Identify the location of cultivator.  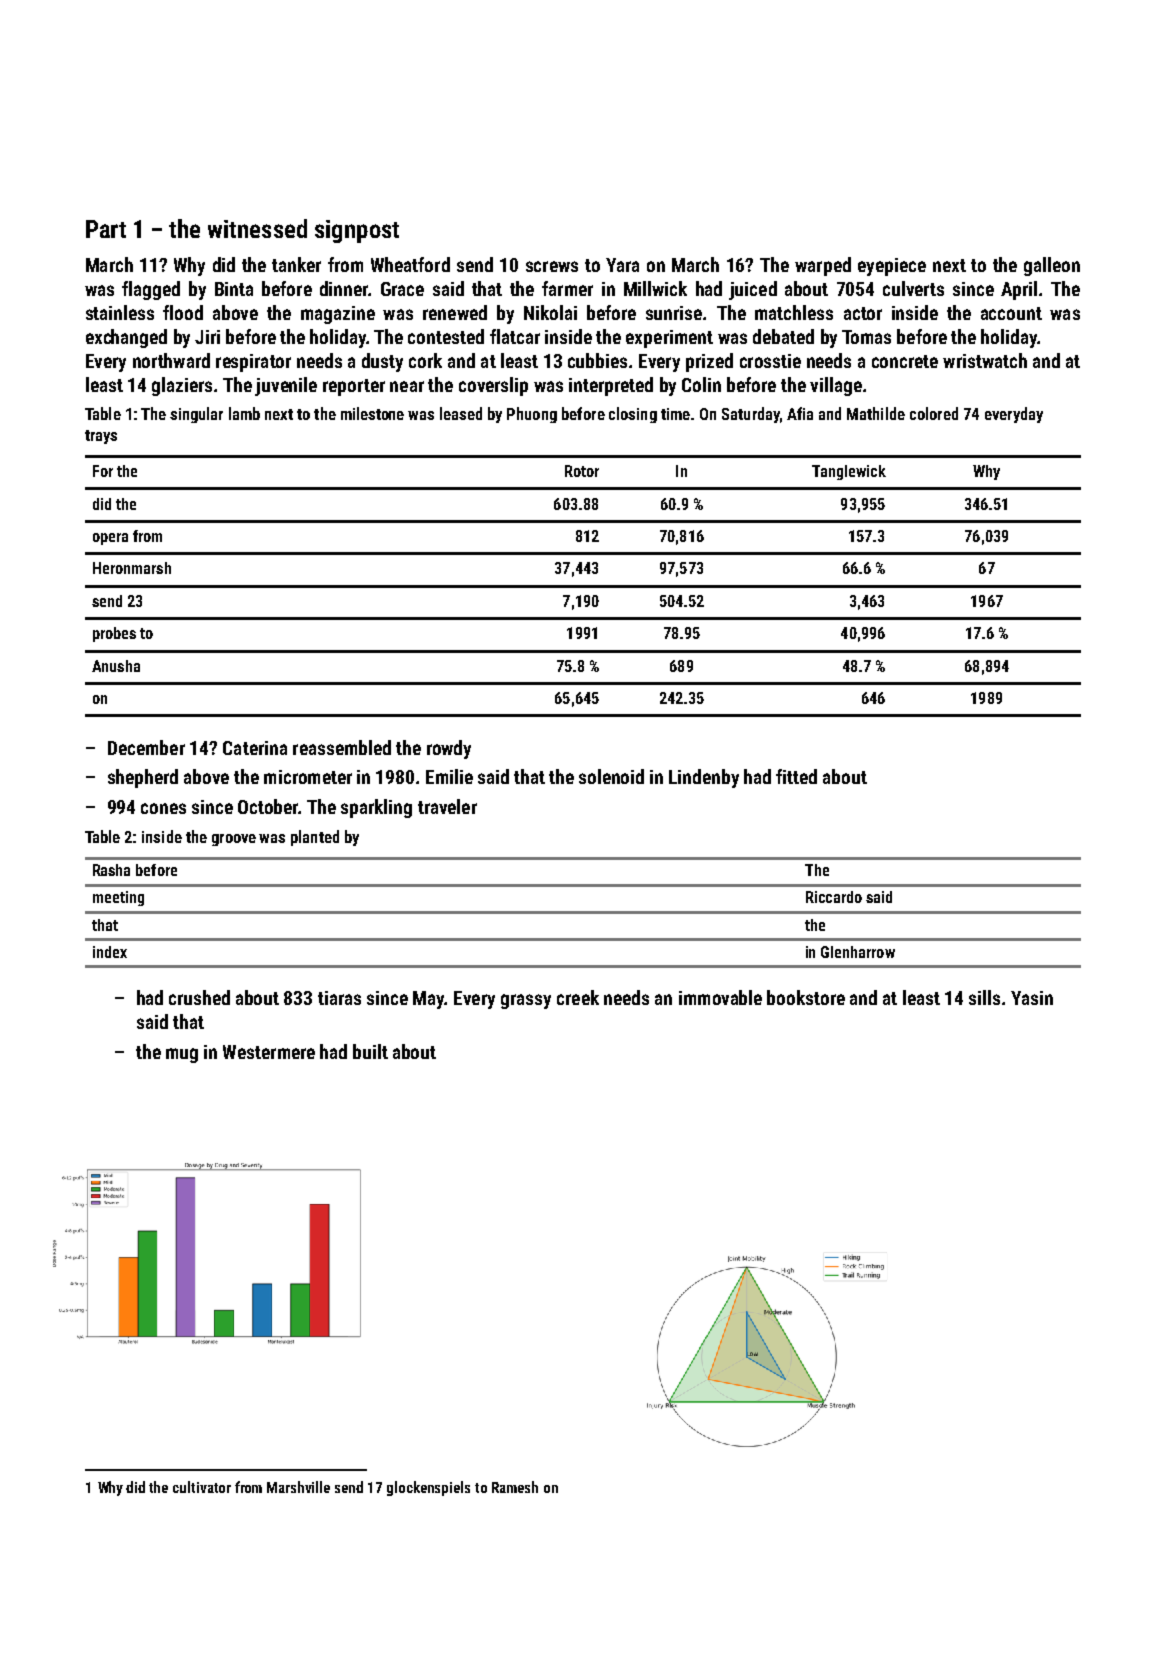
(202, 1487).
